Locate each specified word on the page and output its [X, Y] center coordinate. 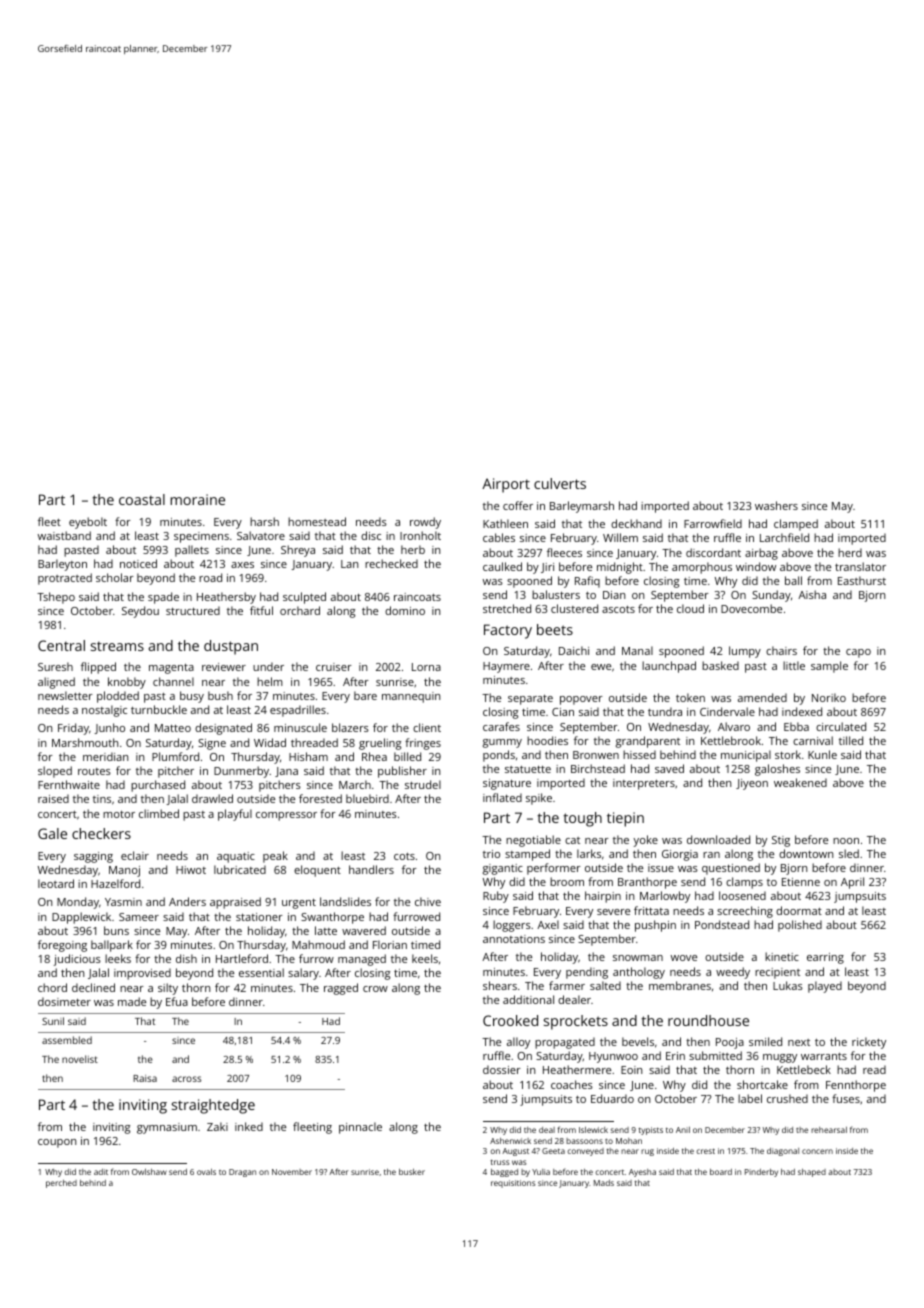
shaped [812, 1173]
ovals [206, 1172]
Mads [604, 1183]
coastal [142, 499]
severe [613, 912]
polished [800, 926]
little [794, 665]
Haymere [506, 667]
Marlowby [665, 897]
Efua [177, 1001]
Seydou [140, 612]
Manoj [124, 871]
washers [776, 505]
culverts [560, 483]
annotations [514, 939]
